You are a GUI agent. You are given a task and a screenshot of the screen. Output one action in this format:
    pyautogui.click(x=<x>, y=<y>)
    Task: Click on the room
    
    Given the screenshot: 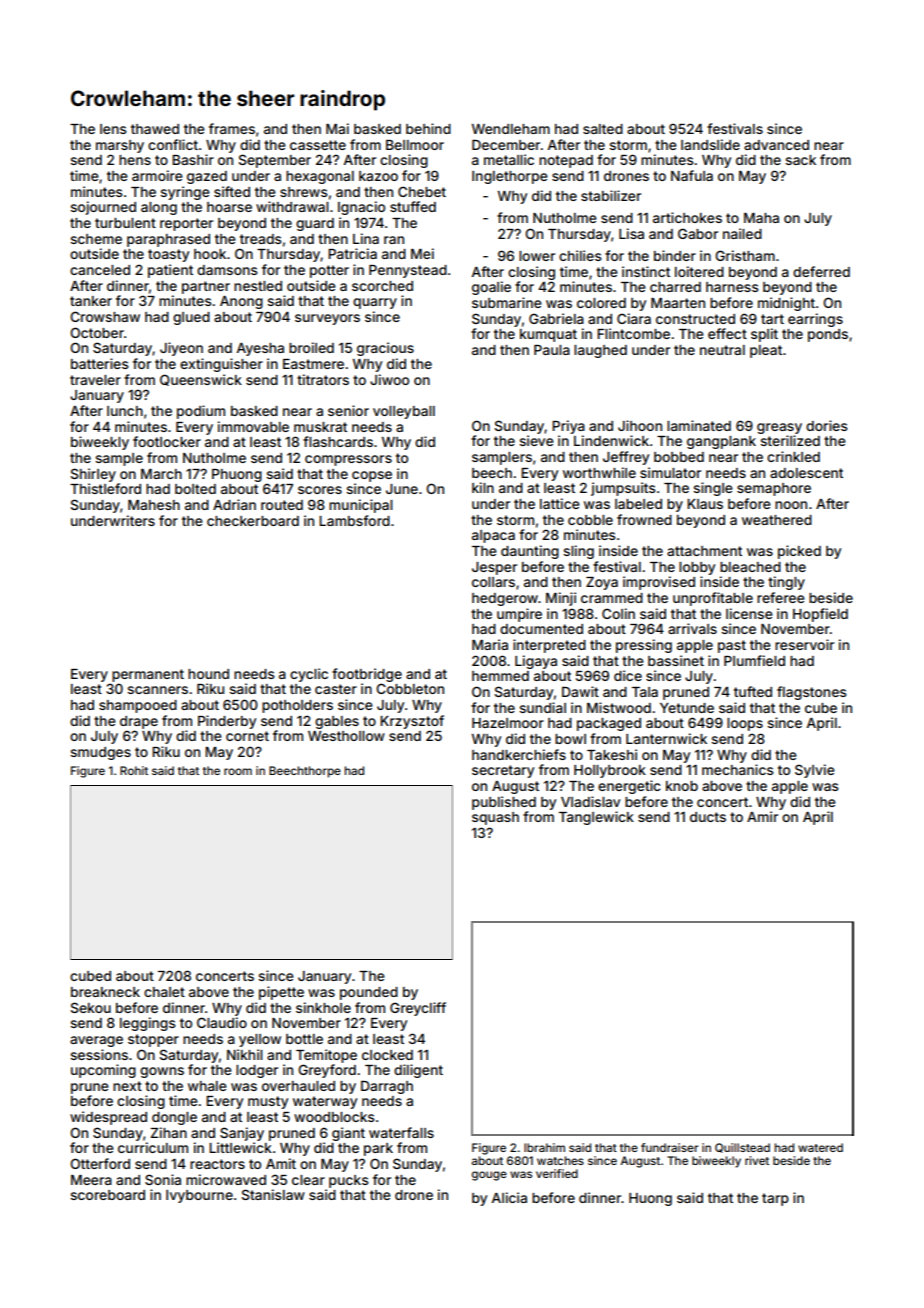 What is the action you would take?
    pyautogui.click(x=238, y=771)
